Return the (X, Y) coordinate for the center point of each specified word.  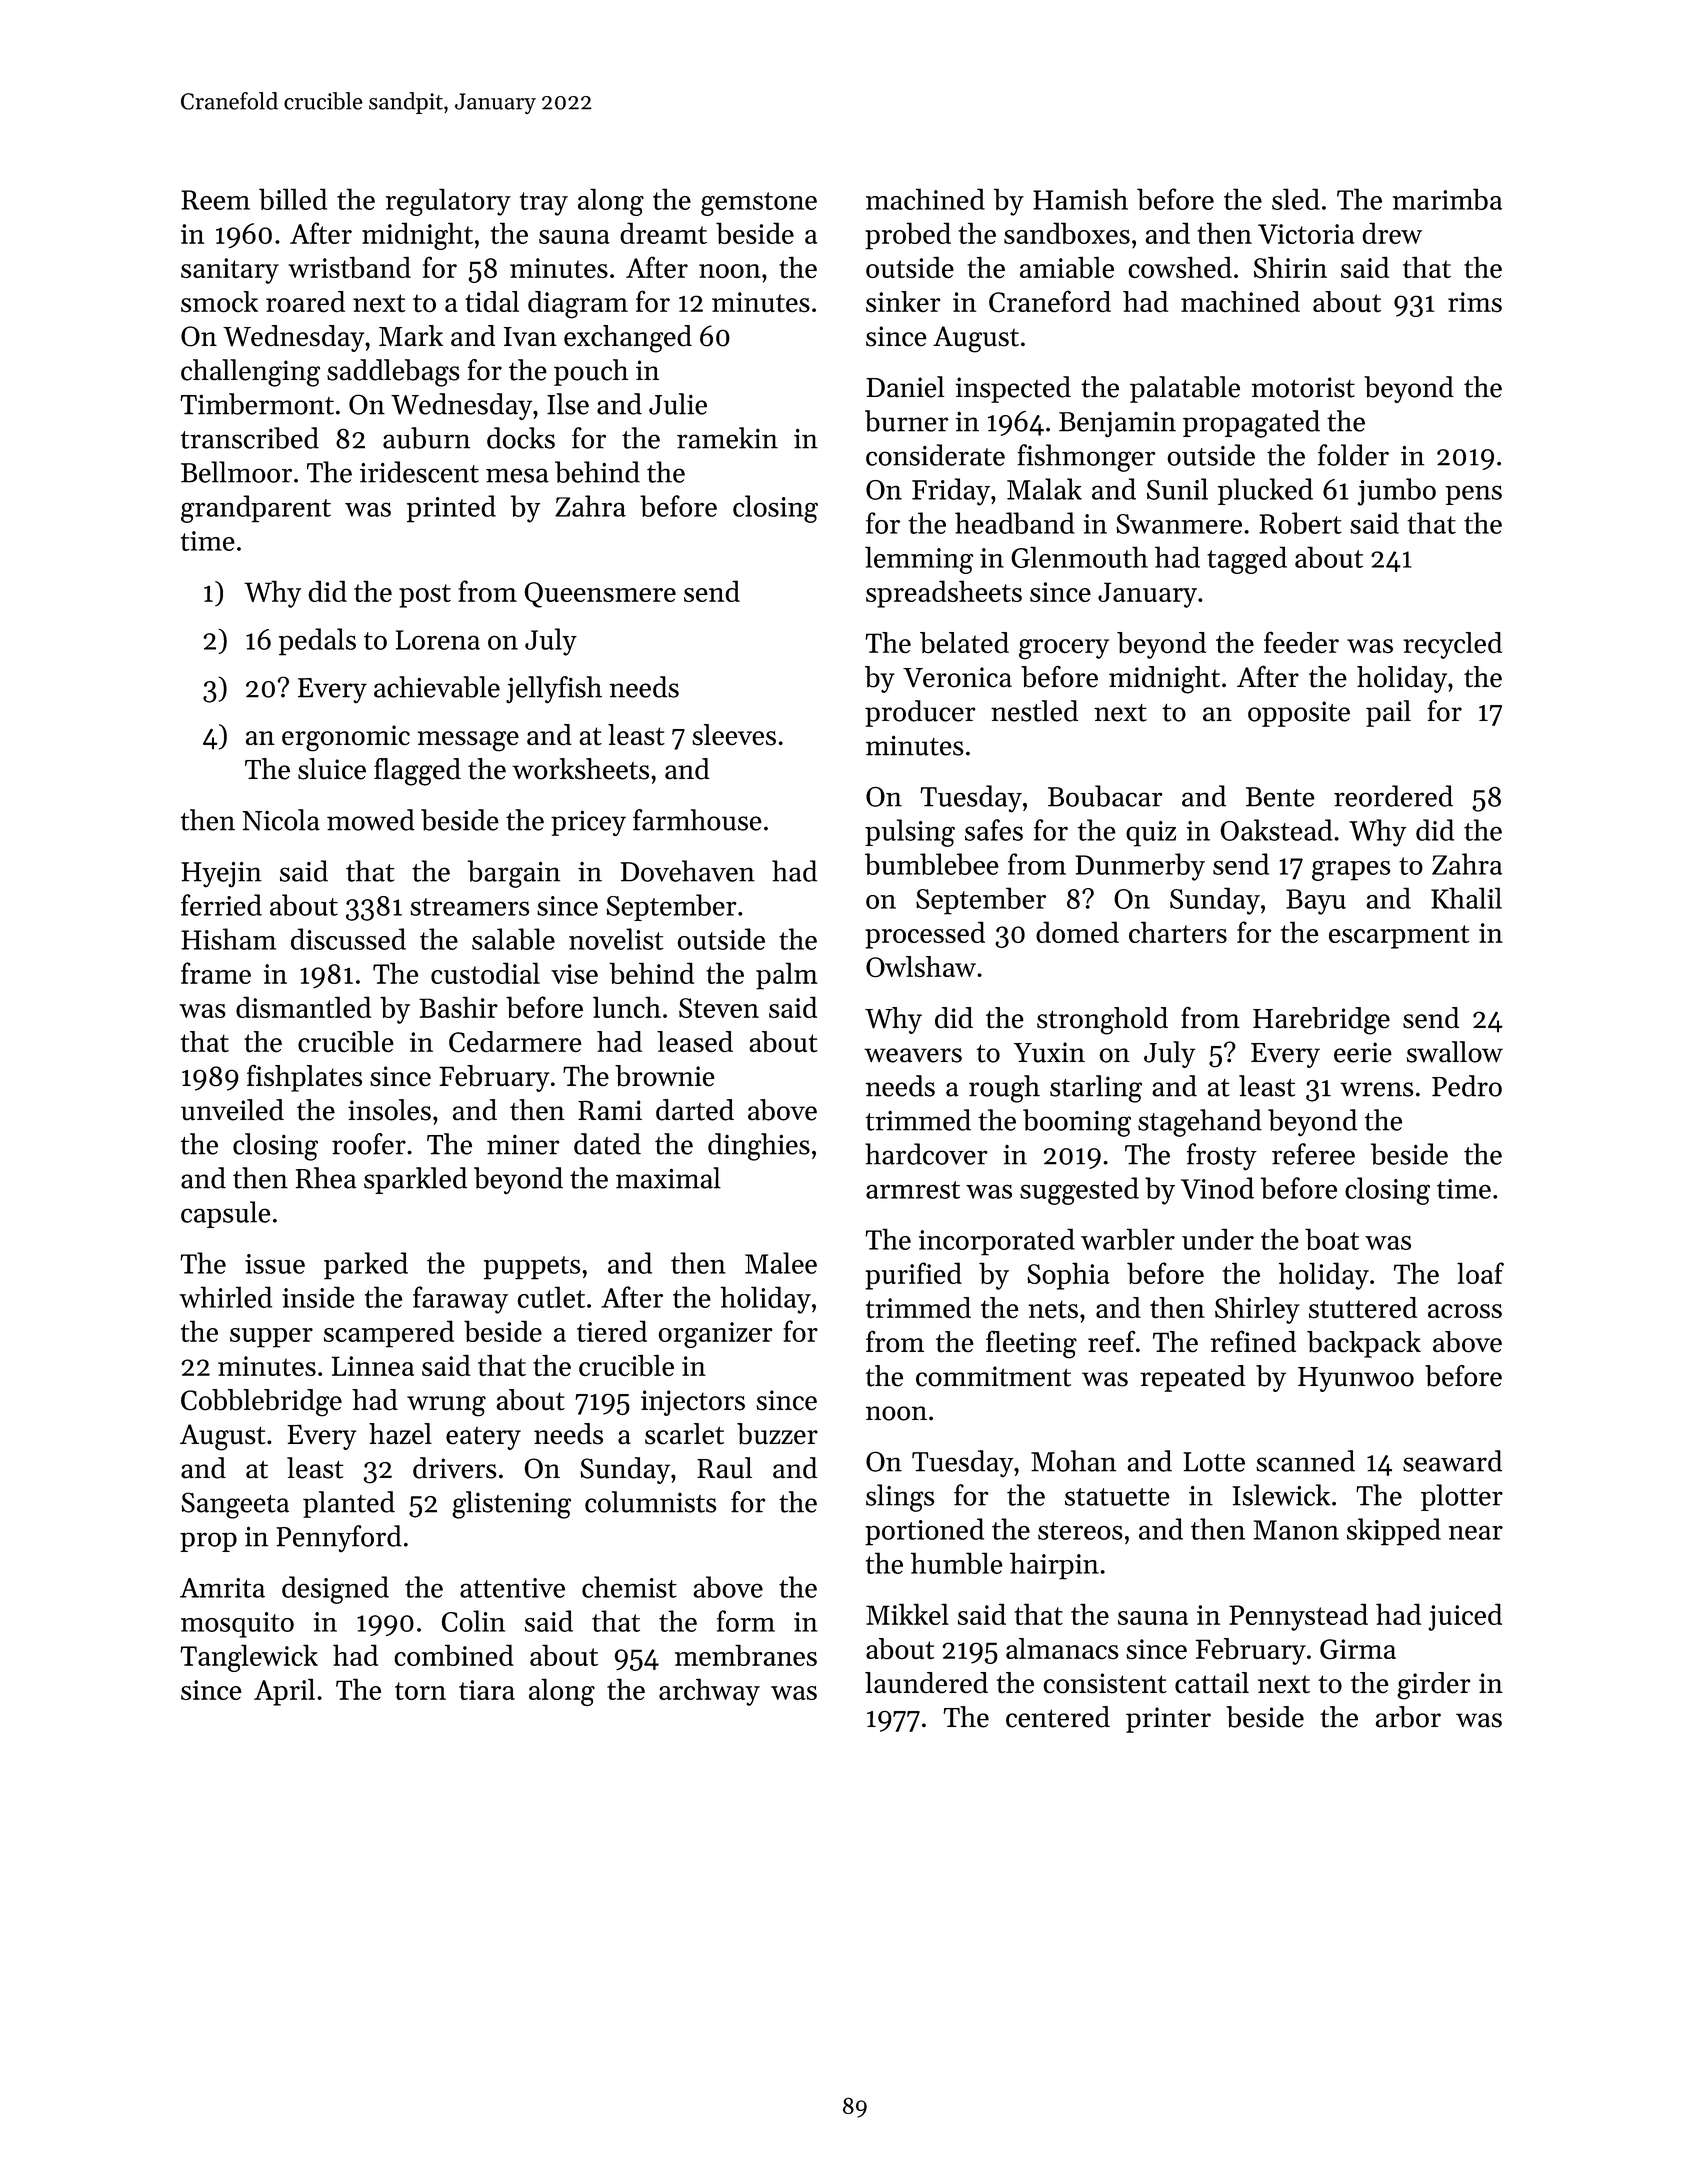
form (746, 1621)
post (425, 596)
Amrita (222, 1588)
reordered (1393, 796)
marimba (1447, 199)
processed (925, 935)
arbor (1408, 1717)
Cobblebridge (261, 1403)
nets (1053, 1309)
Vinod (1217, 1188)
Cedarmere (515, 1042)
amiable (1067, 267)
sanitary (230, 271)
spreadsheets (944, 594)
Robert (1300, 523)
